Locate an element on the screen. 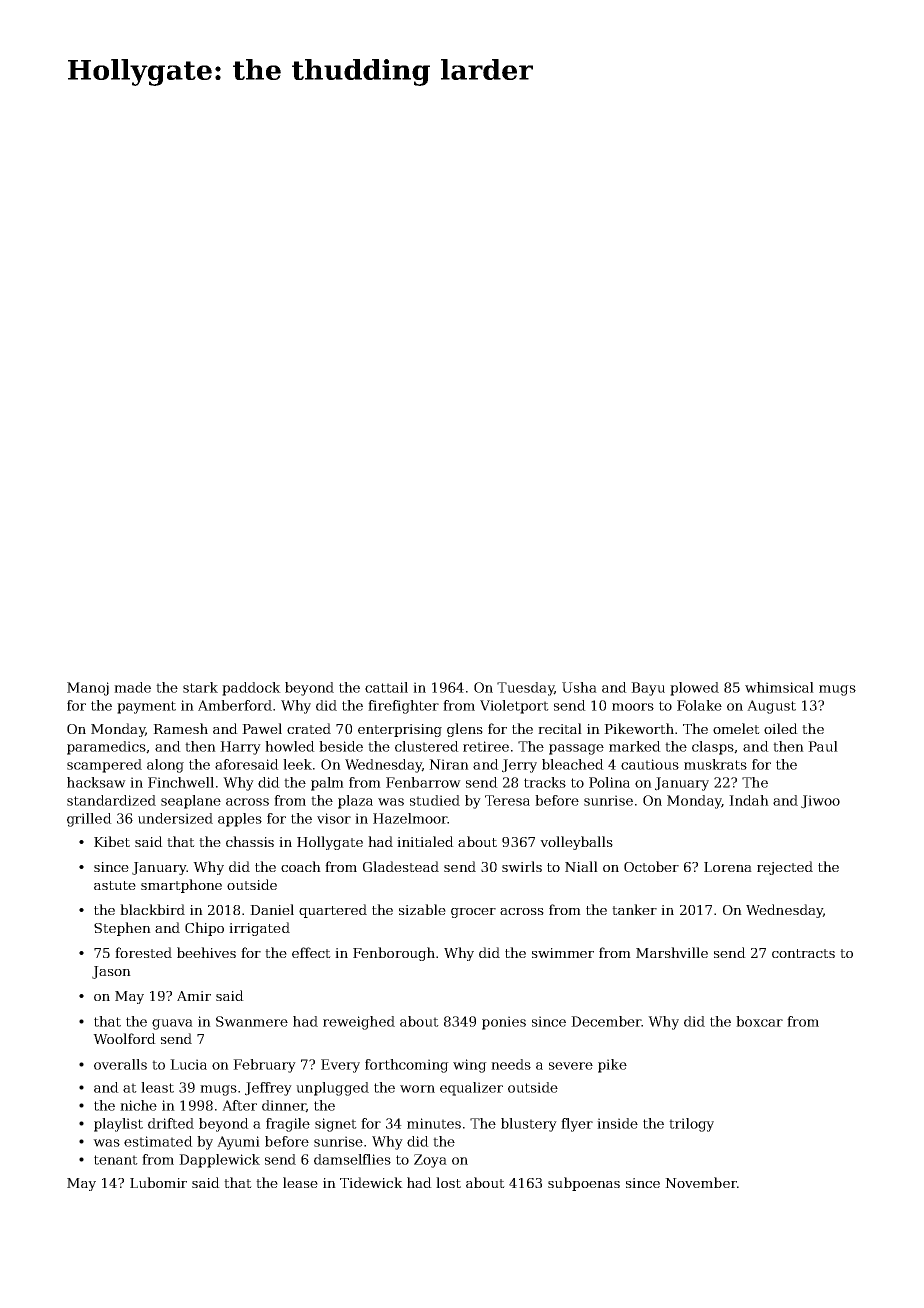 Image resolution: width=924 pixels, height=1308 pixels. Lubomir is located at coordinates (158, 1182).
